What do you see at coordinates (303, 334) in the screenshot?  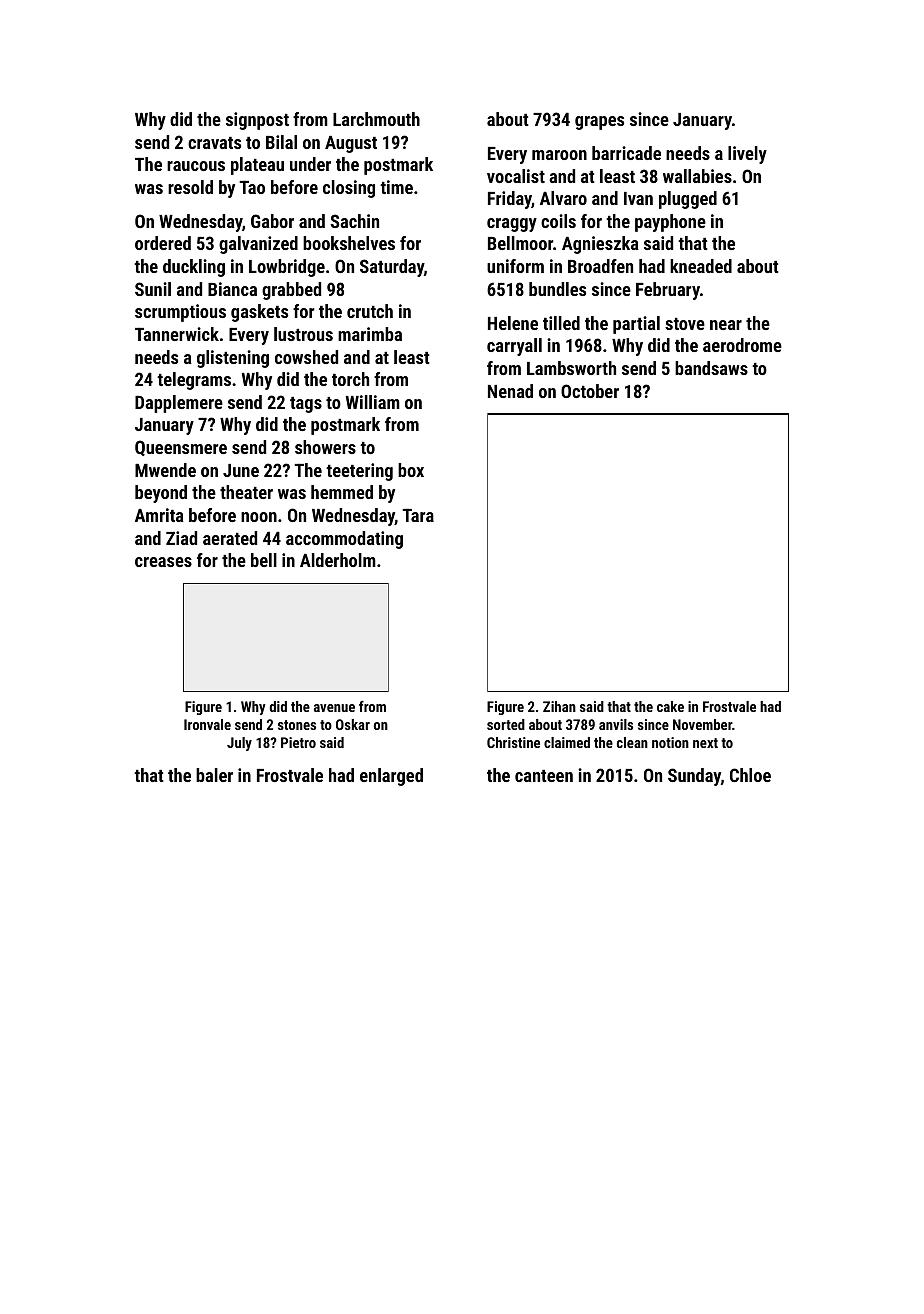 I see `lustrous` at bounding box center [303, 334].
